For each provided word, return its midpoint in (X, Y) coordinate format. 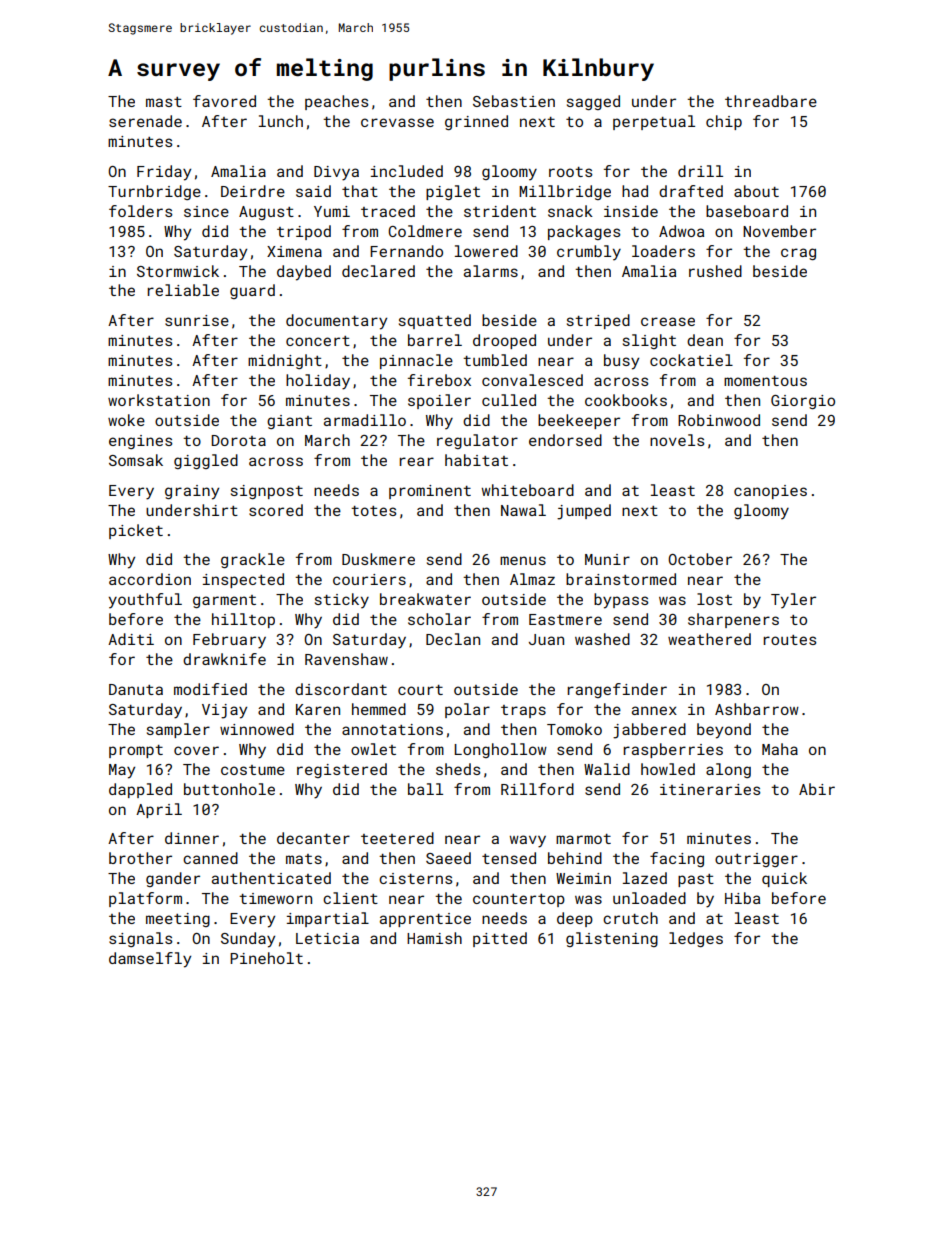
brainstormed (621, 579)
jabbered (649, 731)
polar (467, 710)
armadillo (365, 420)
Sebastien (514, 101)
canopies (770, 492)
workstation (159, 400)
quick (784, 879)
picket (136, 531)
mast (164, 102)
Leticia (327, 938)
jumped (584, 512)
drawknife (224, 659)
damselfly (150, 960)
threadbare (771, 101)
